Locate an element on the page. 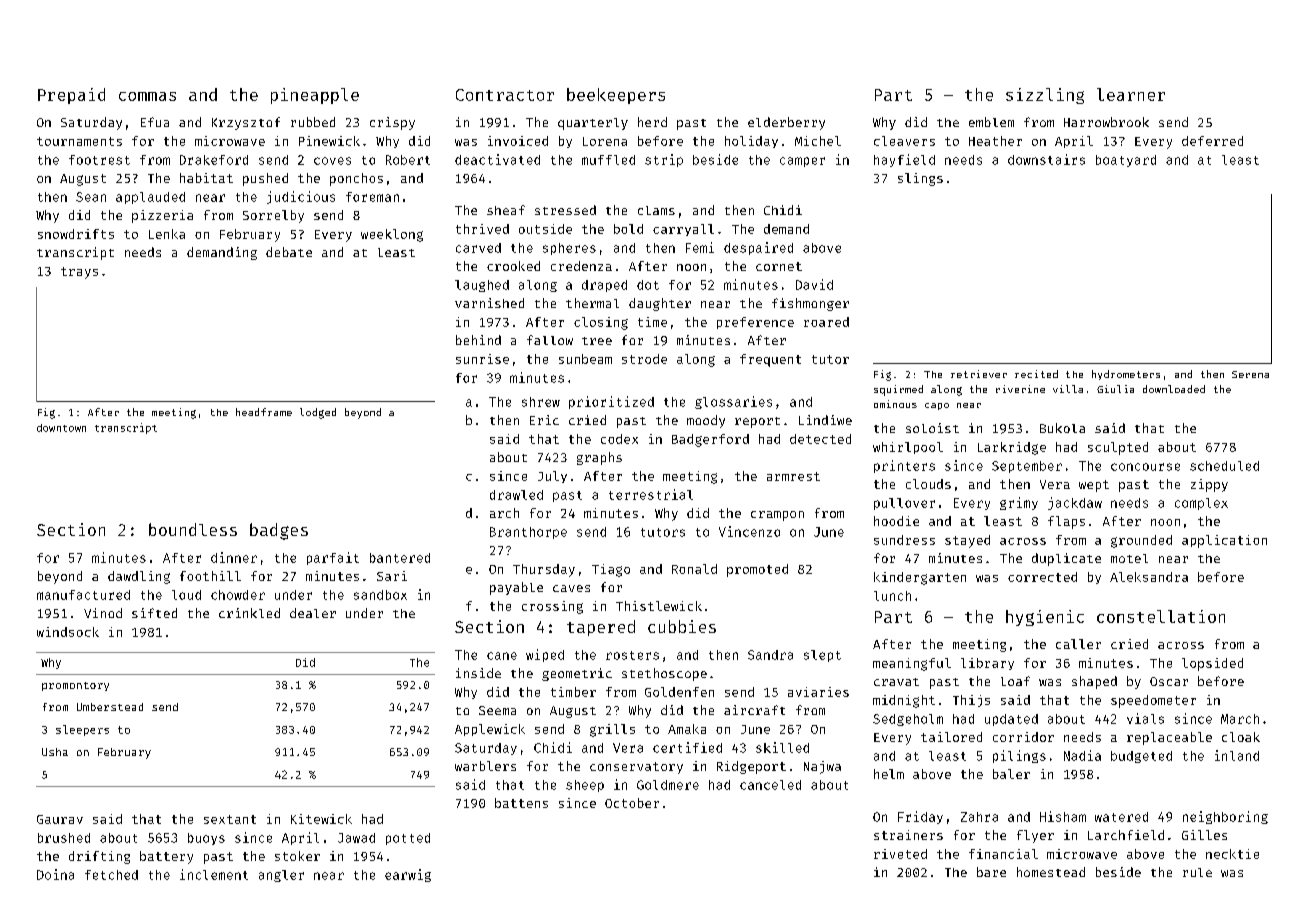  complex is located at coordinates (1201, 504).
